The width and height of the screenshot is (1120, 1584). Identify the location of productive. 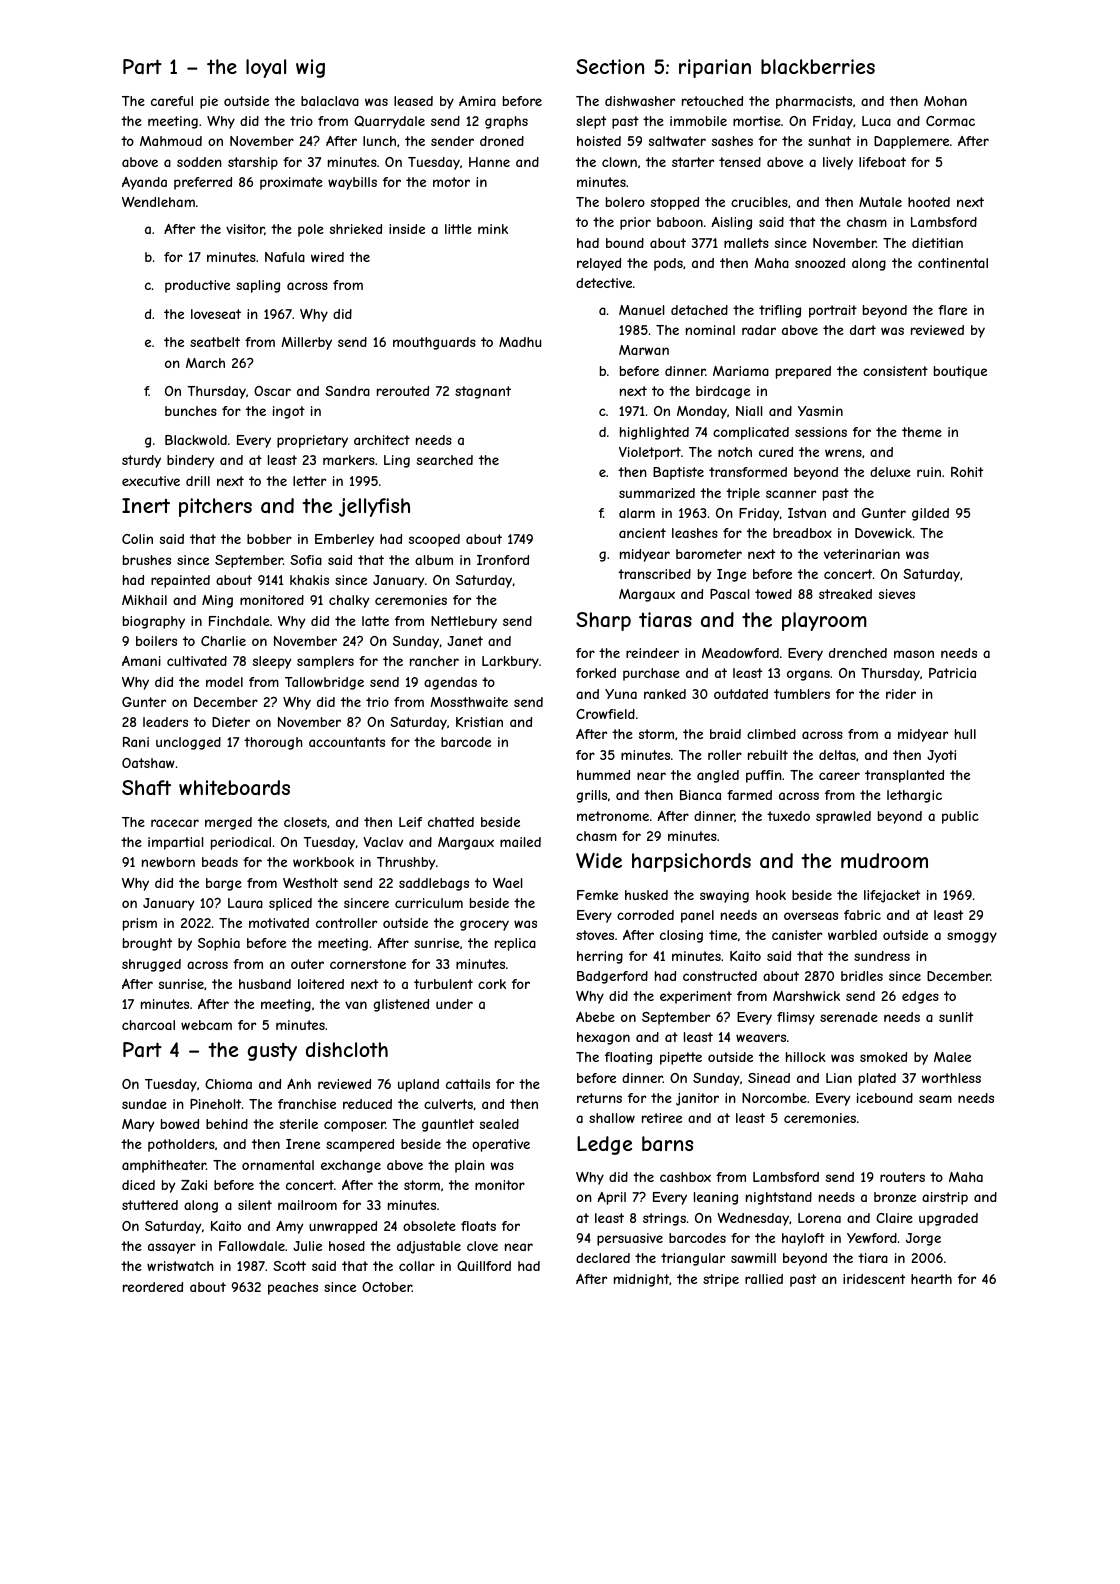
(197, 286).
